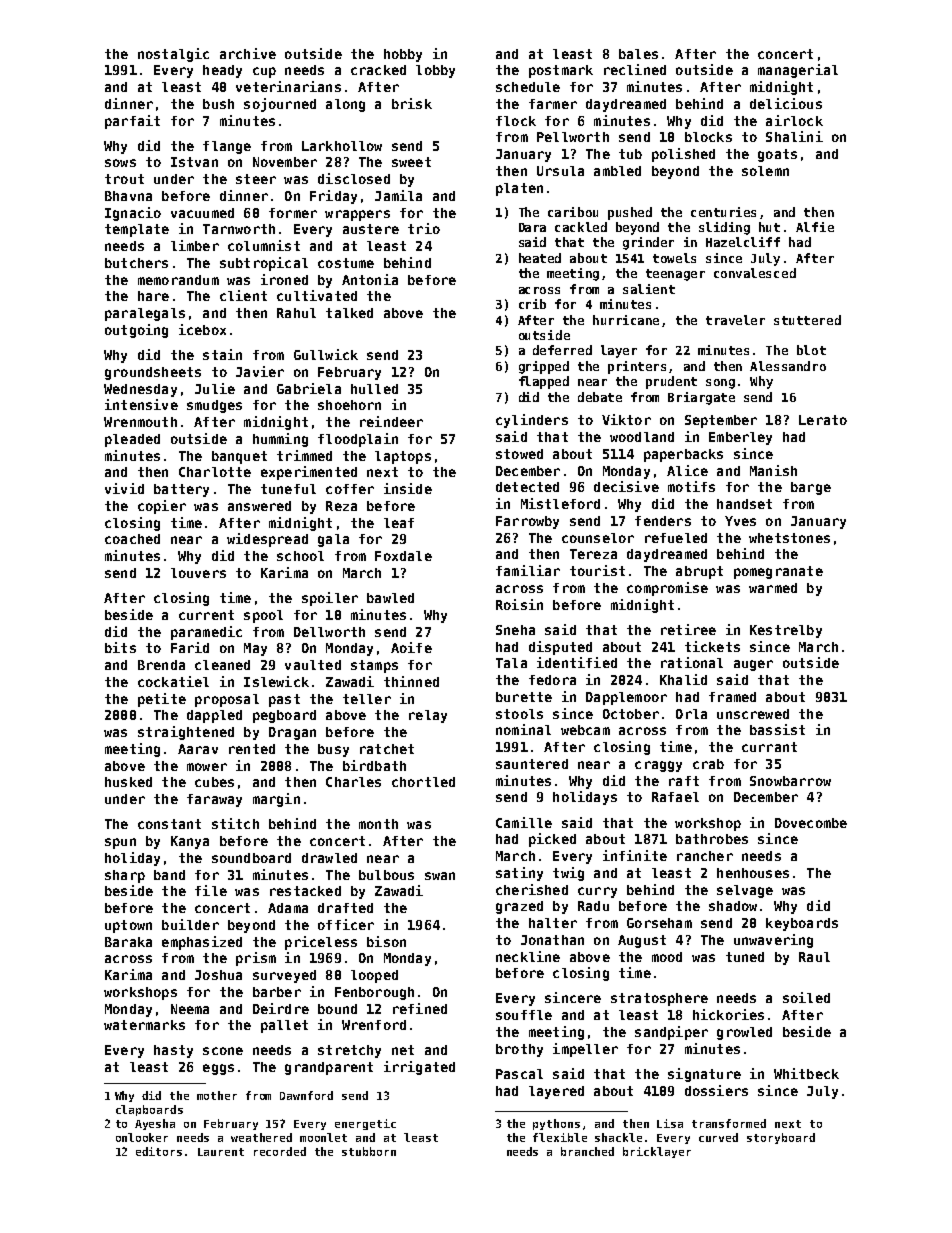 This screenshot has width=952, height=1233. What do you see at coordinates (648, 243) in the screenshot?
I see `grinder` at bounding box center [648, 243].
